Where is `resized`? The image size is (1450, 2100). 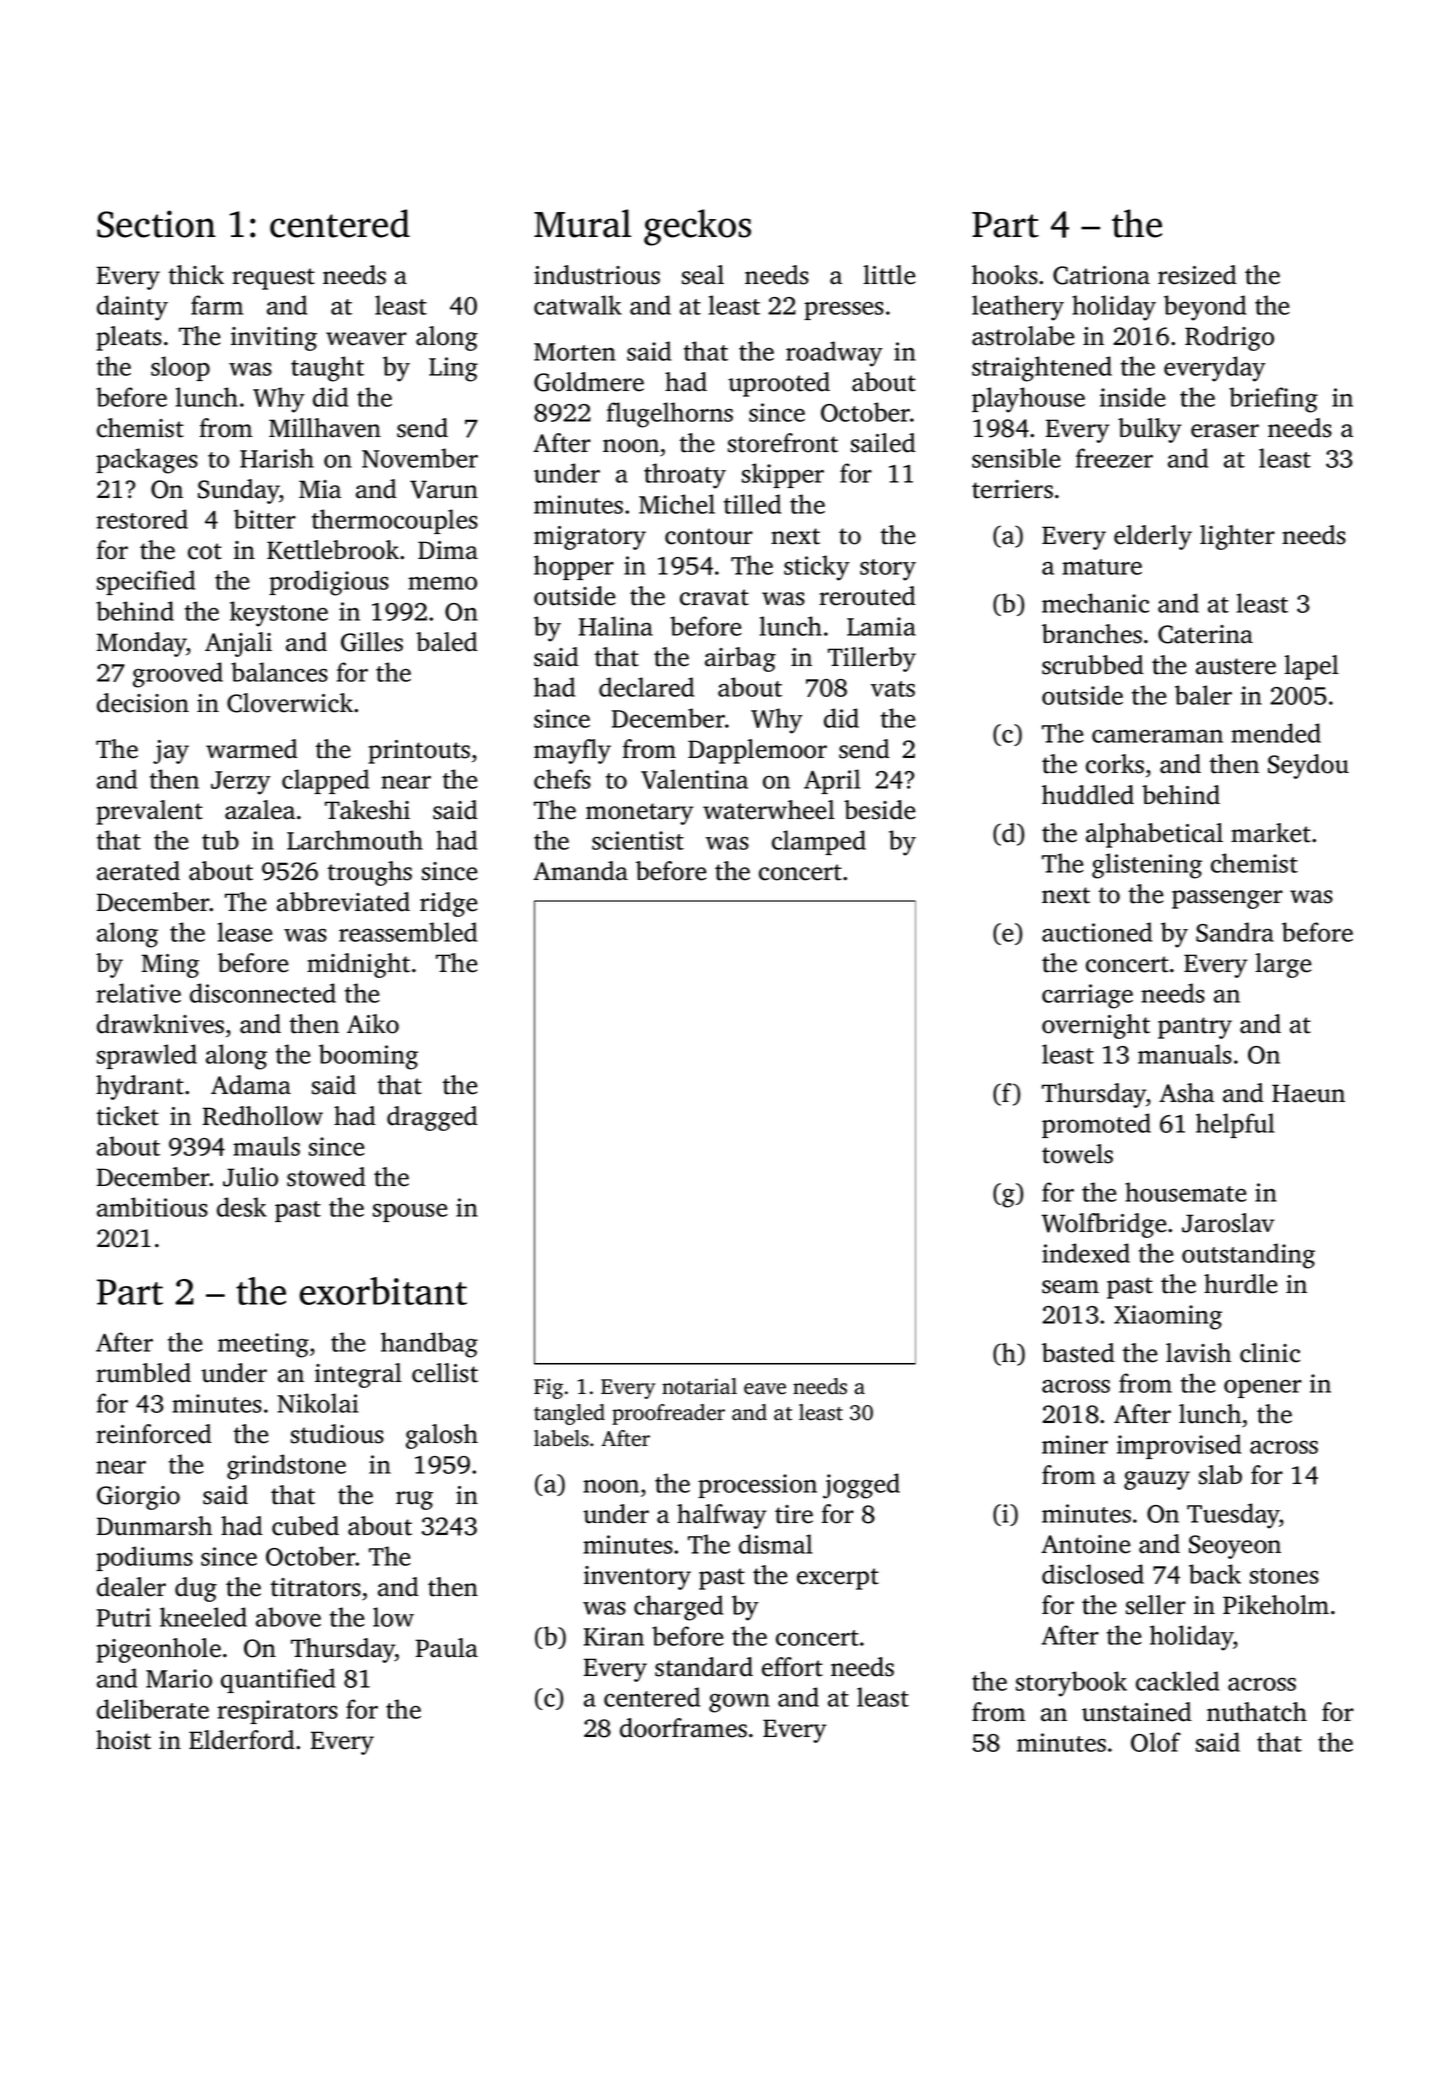 resized is located at coordinates (1197, 275).
